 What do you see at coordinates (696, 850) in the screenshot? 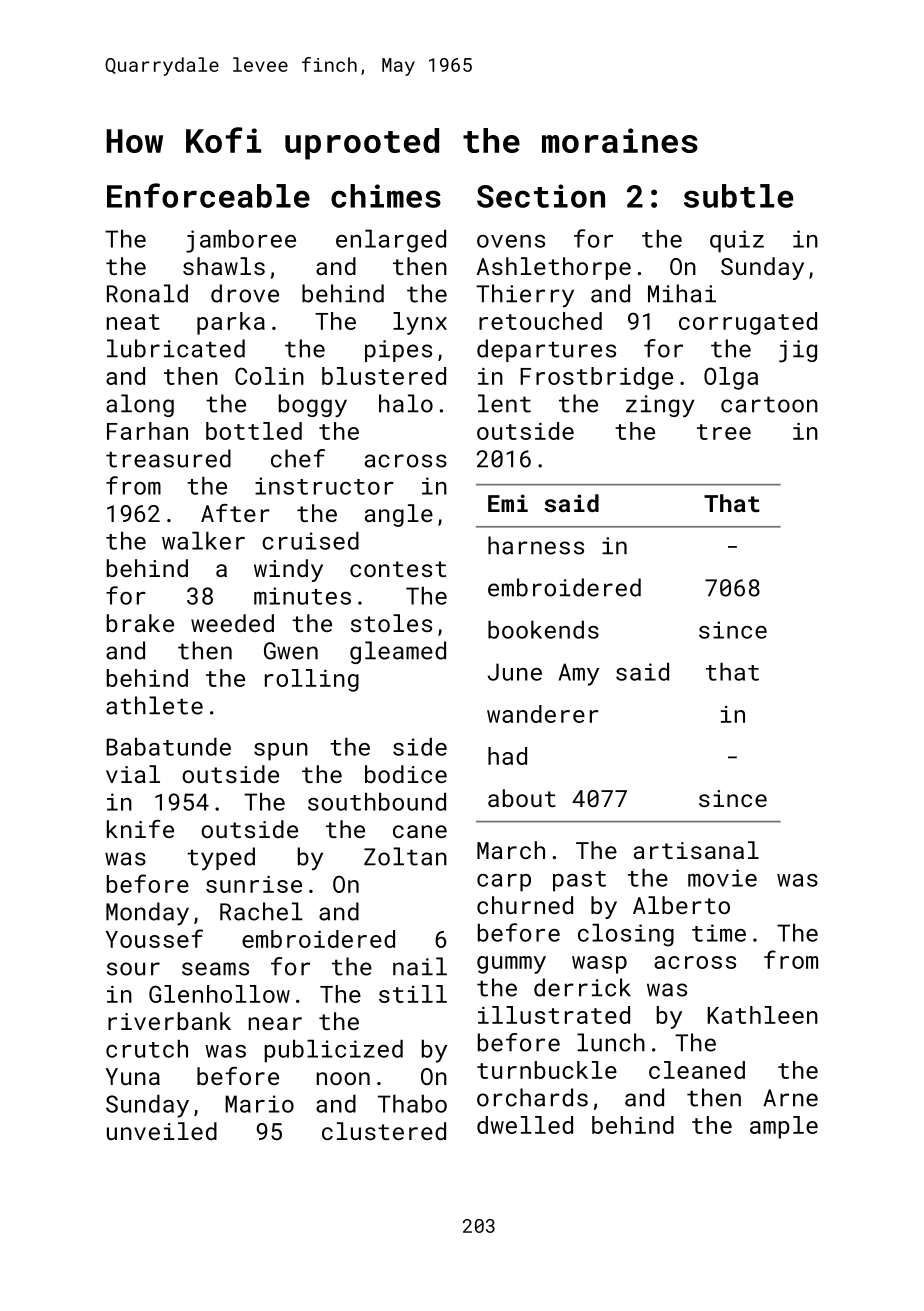
I see `artisanal` at bounding box center [696, 850].
